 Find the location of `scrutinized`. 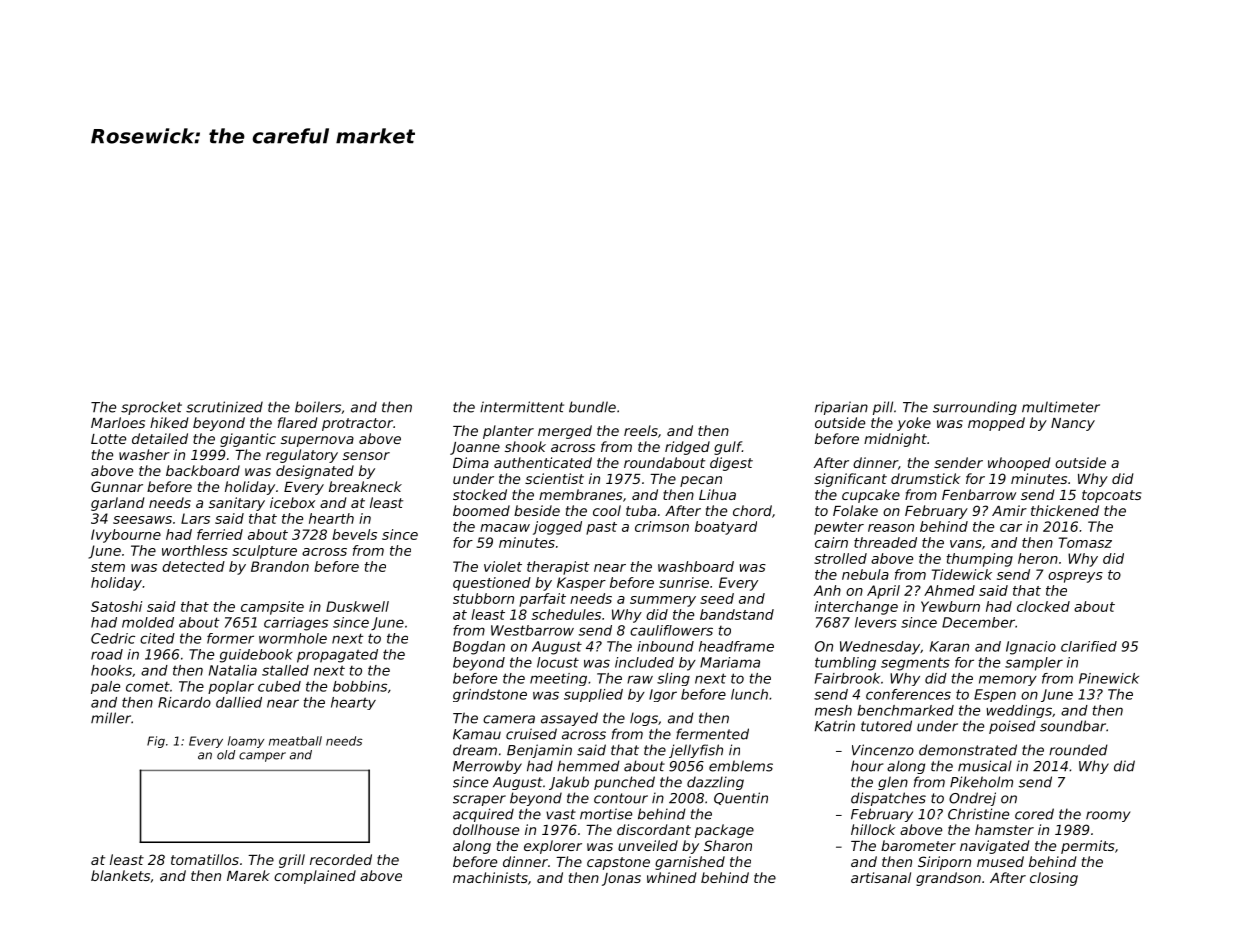

scrutinized is located at coordinates (224, 407).
